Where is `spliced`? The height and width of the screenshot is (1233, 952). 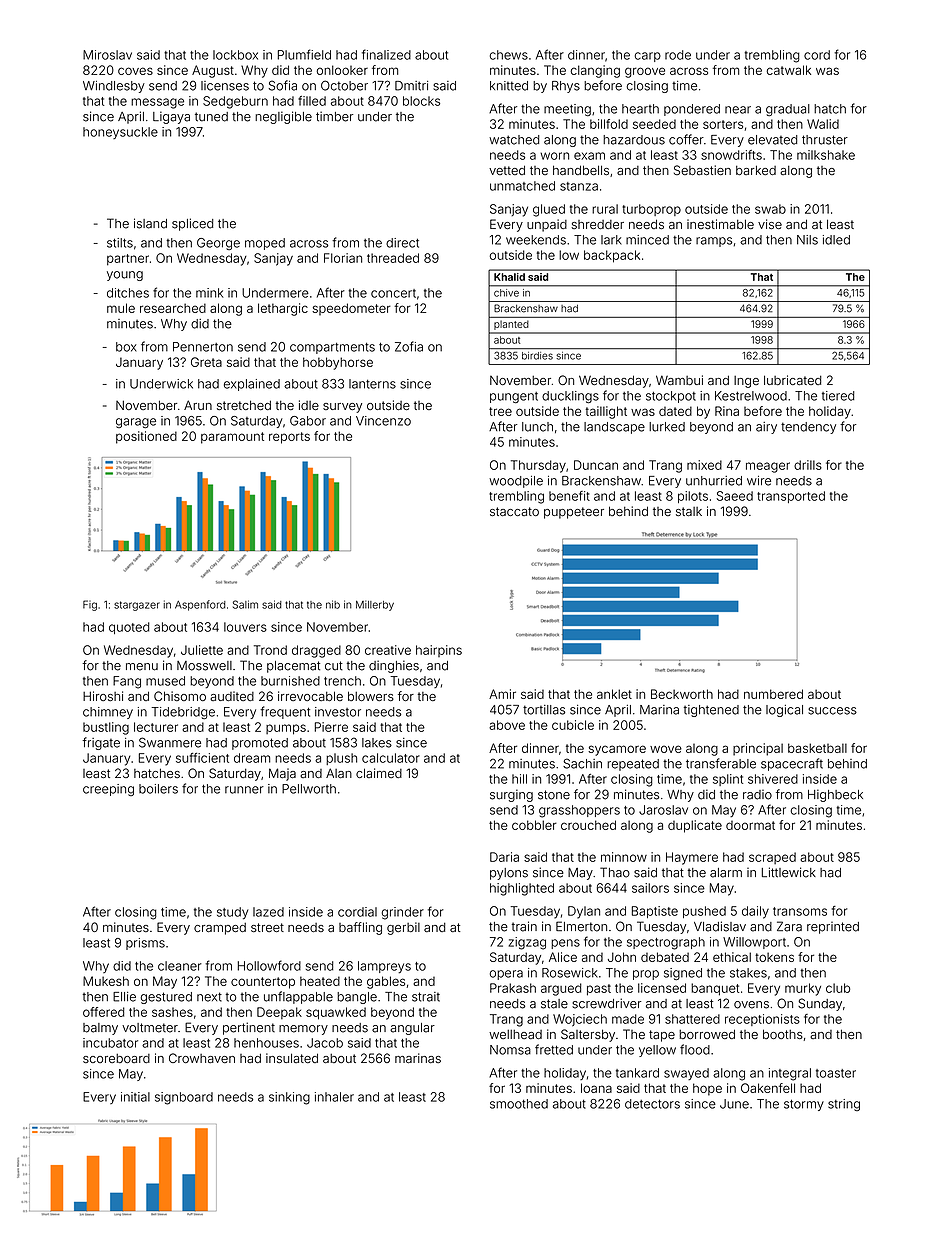
spliced is located at coordinates (192, 224).
